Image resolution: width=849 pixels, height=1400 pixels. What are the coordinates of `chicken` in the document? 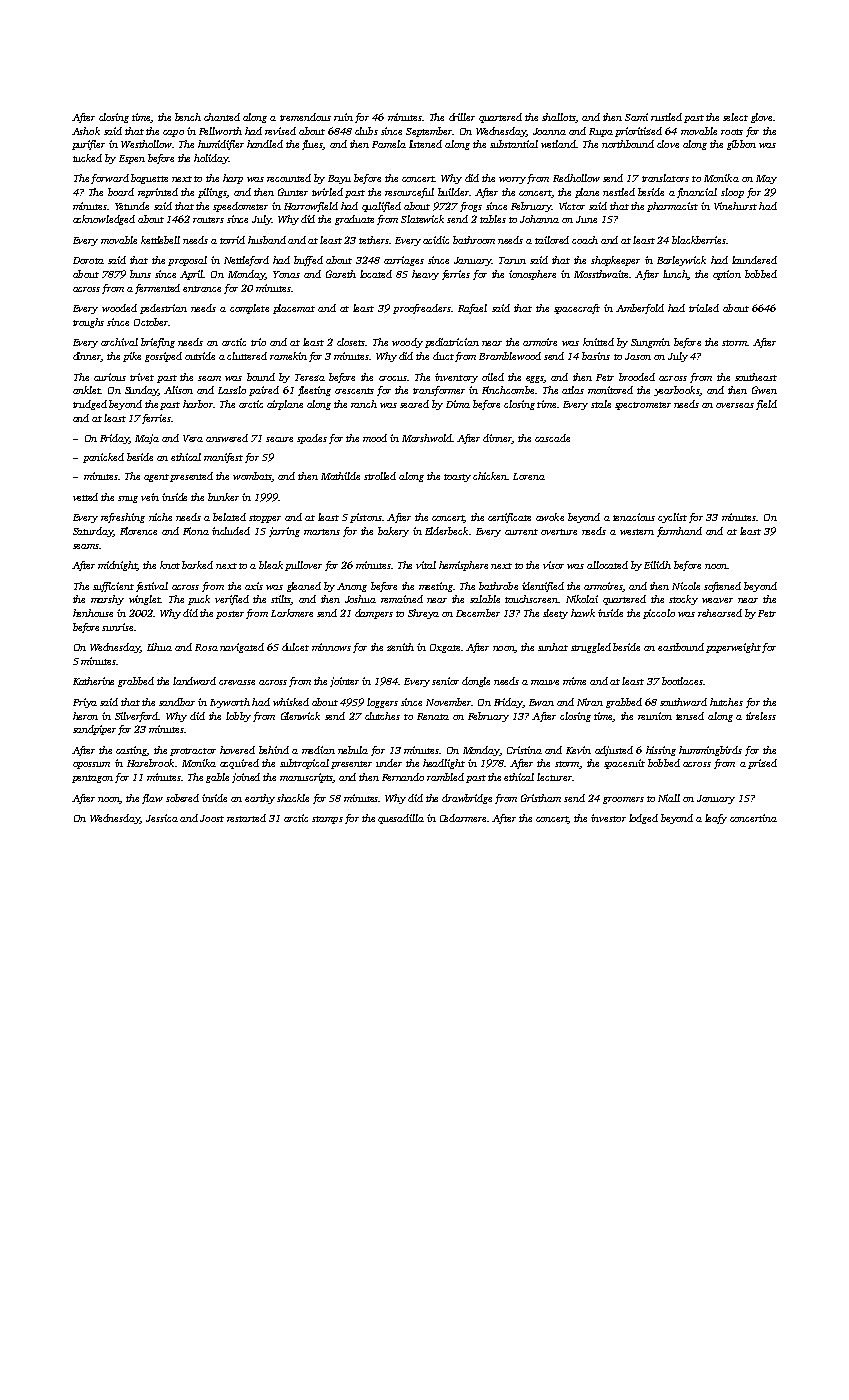 It's located at (490, 476).
